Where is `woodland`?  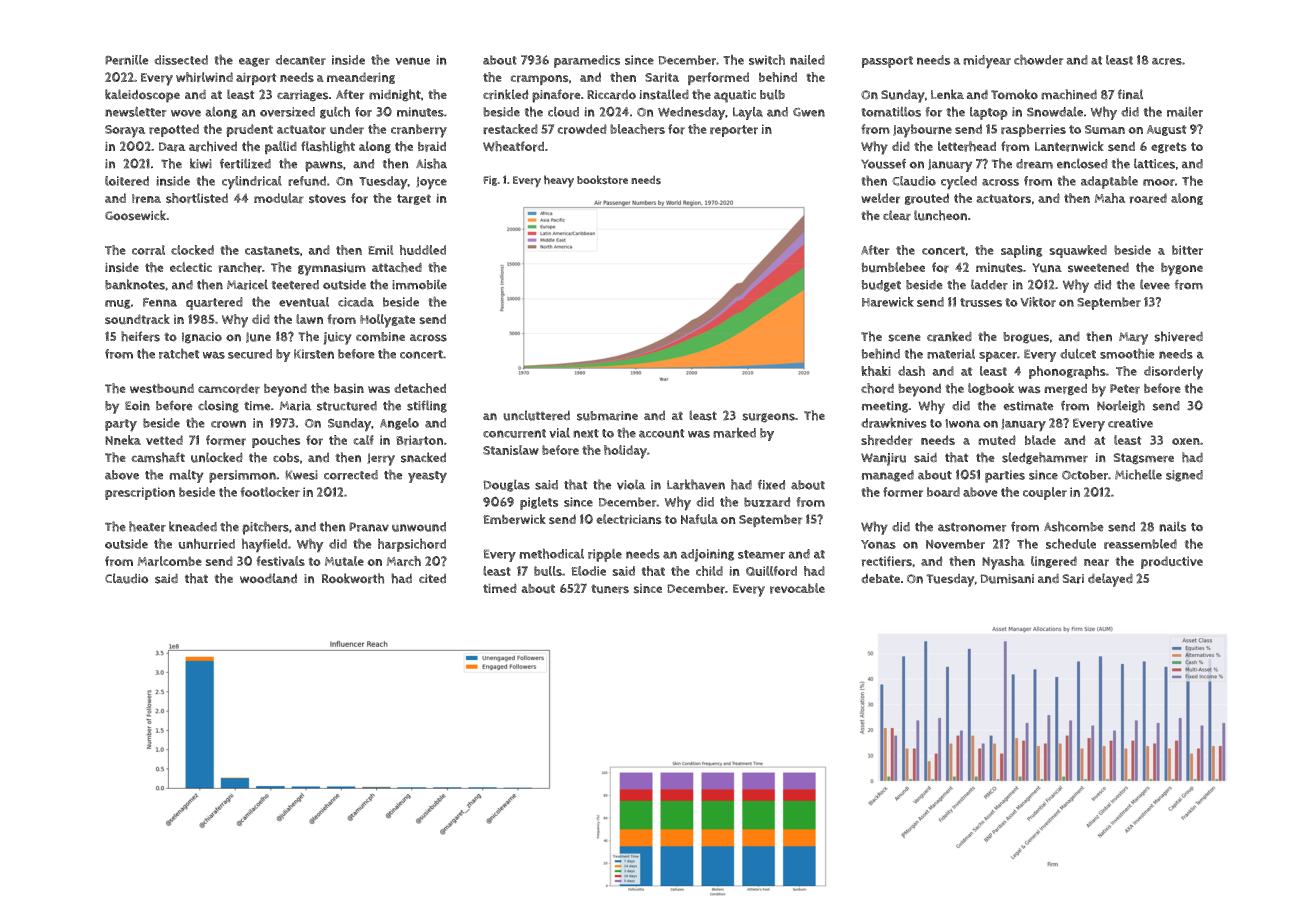 woodland is located at coordinates (268, 578).
